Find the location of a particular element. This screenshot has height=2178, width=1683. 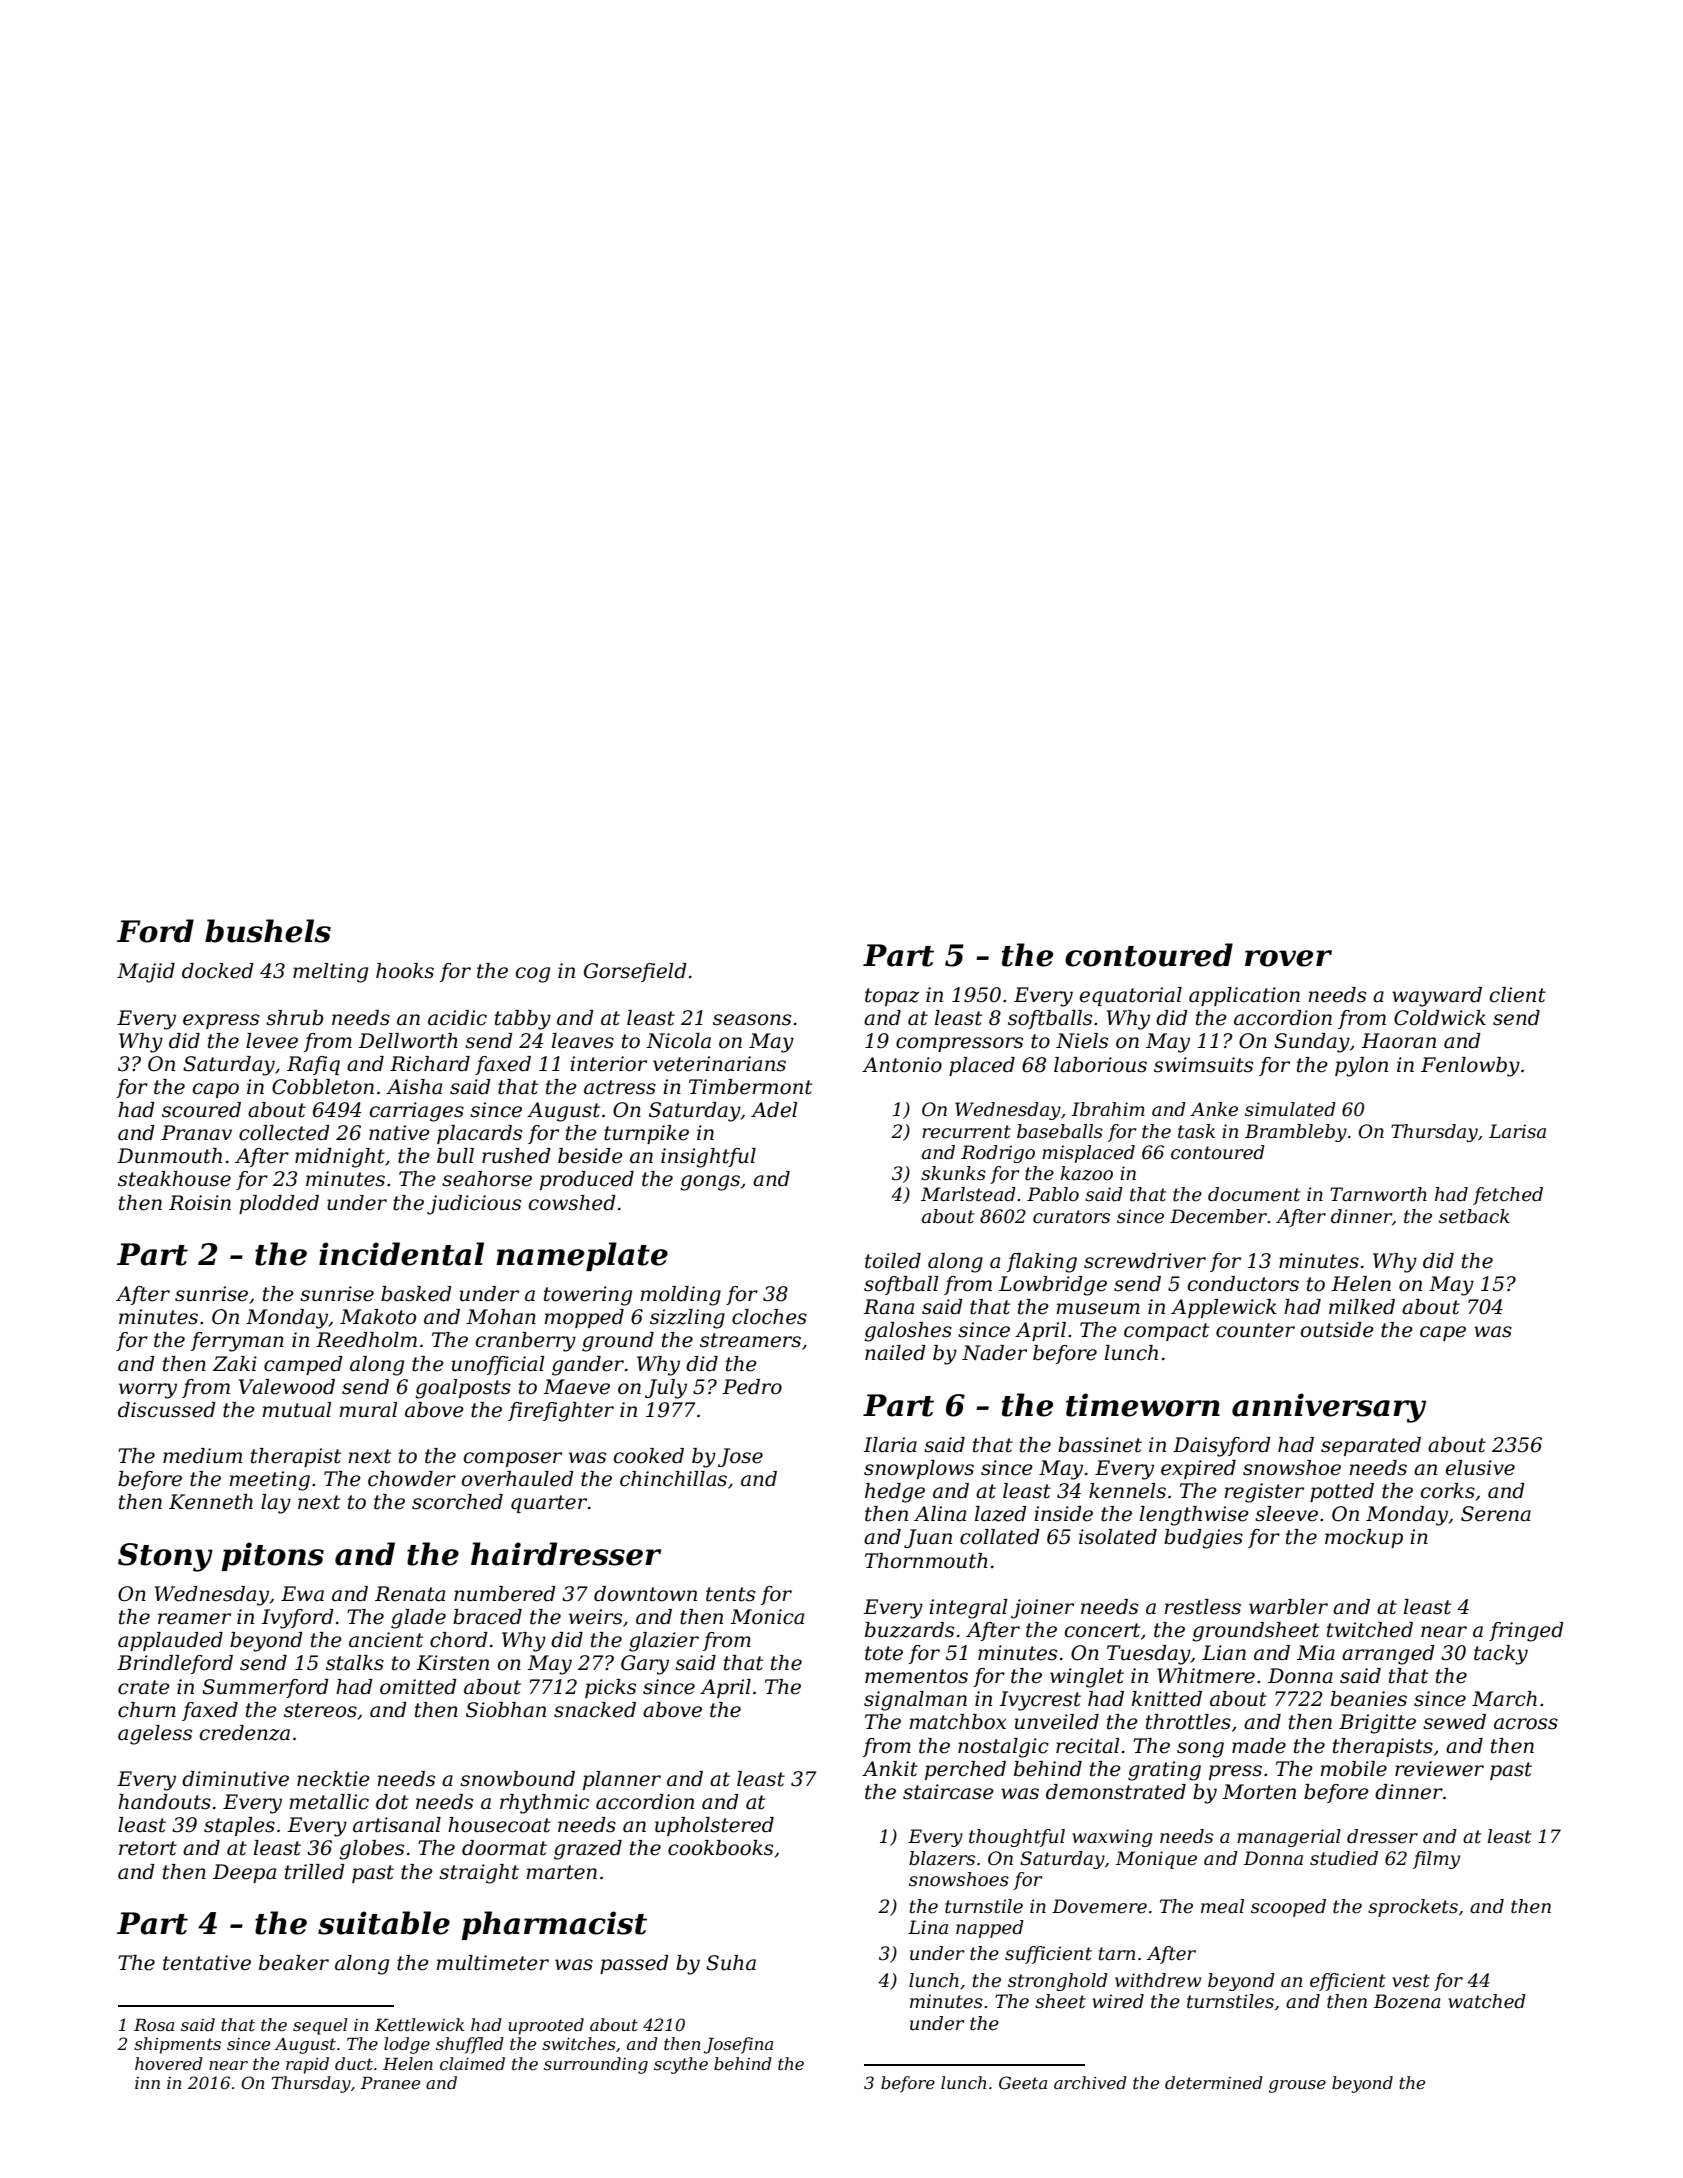

across is located at coordinates (1526, 1724).
